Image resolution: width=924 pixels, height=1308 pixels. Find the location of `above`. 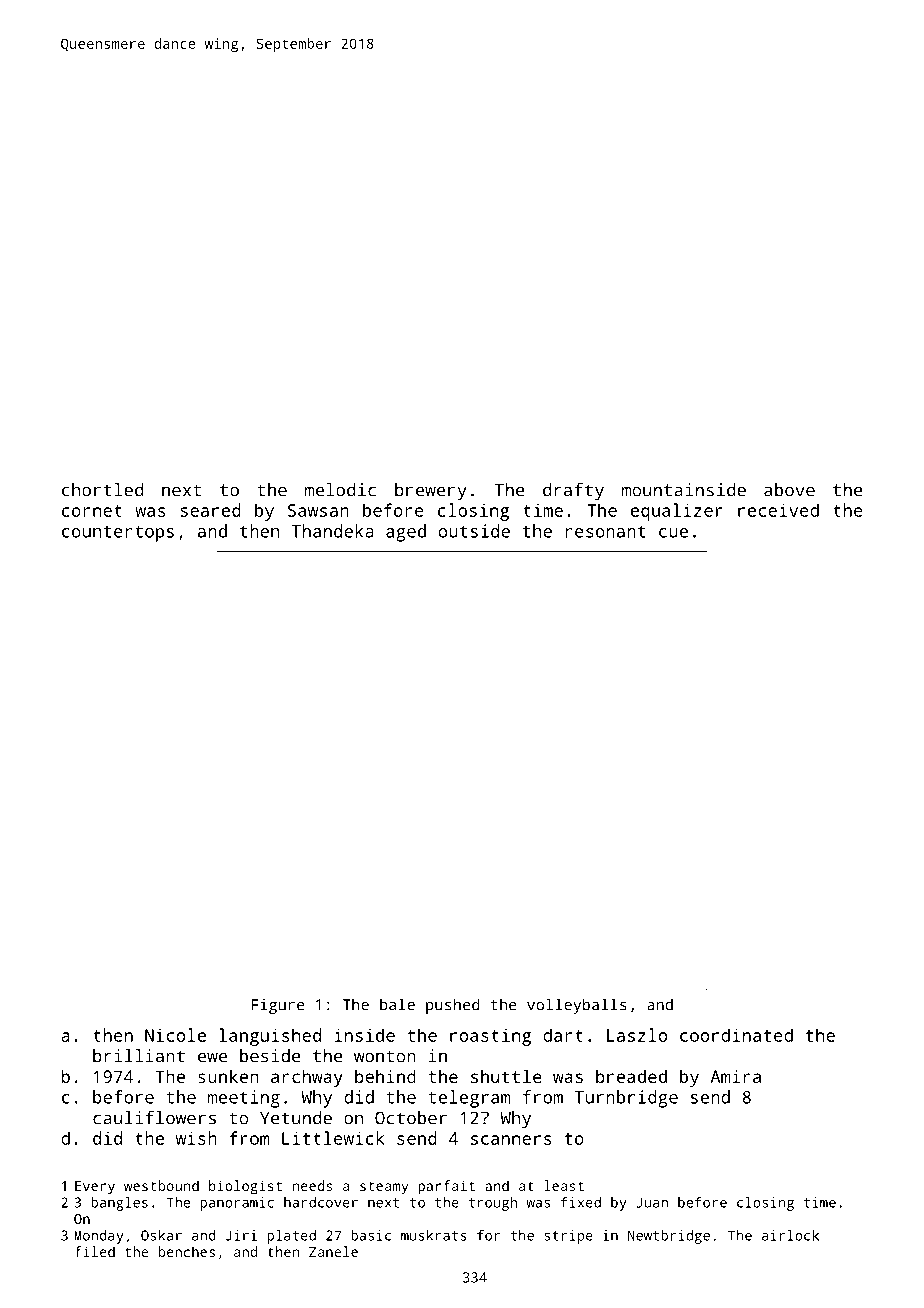

above is located at coordinates (789, 490).
